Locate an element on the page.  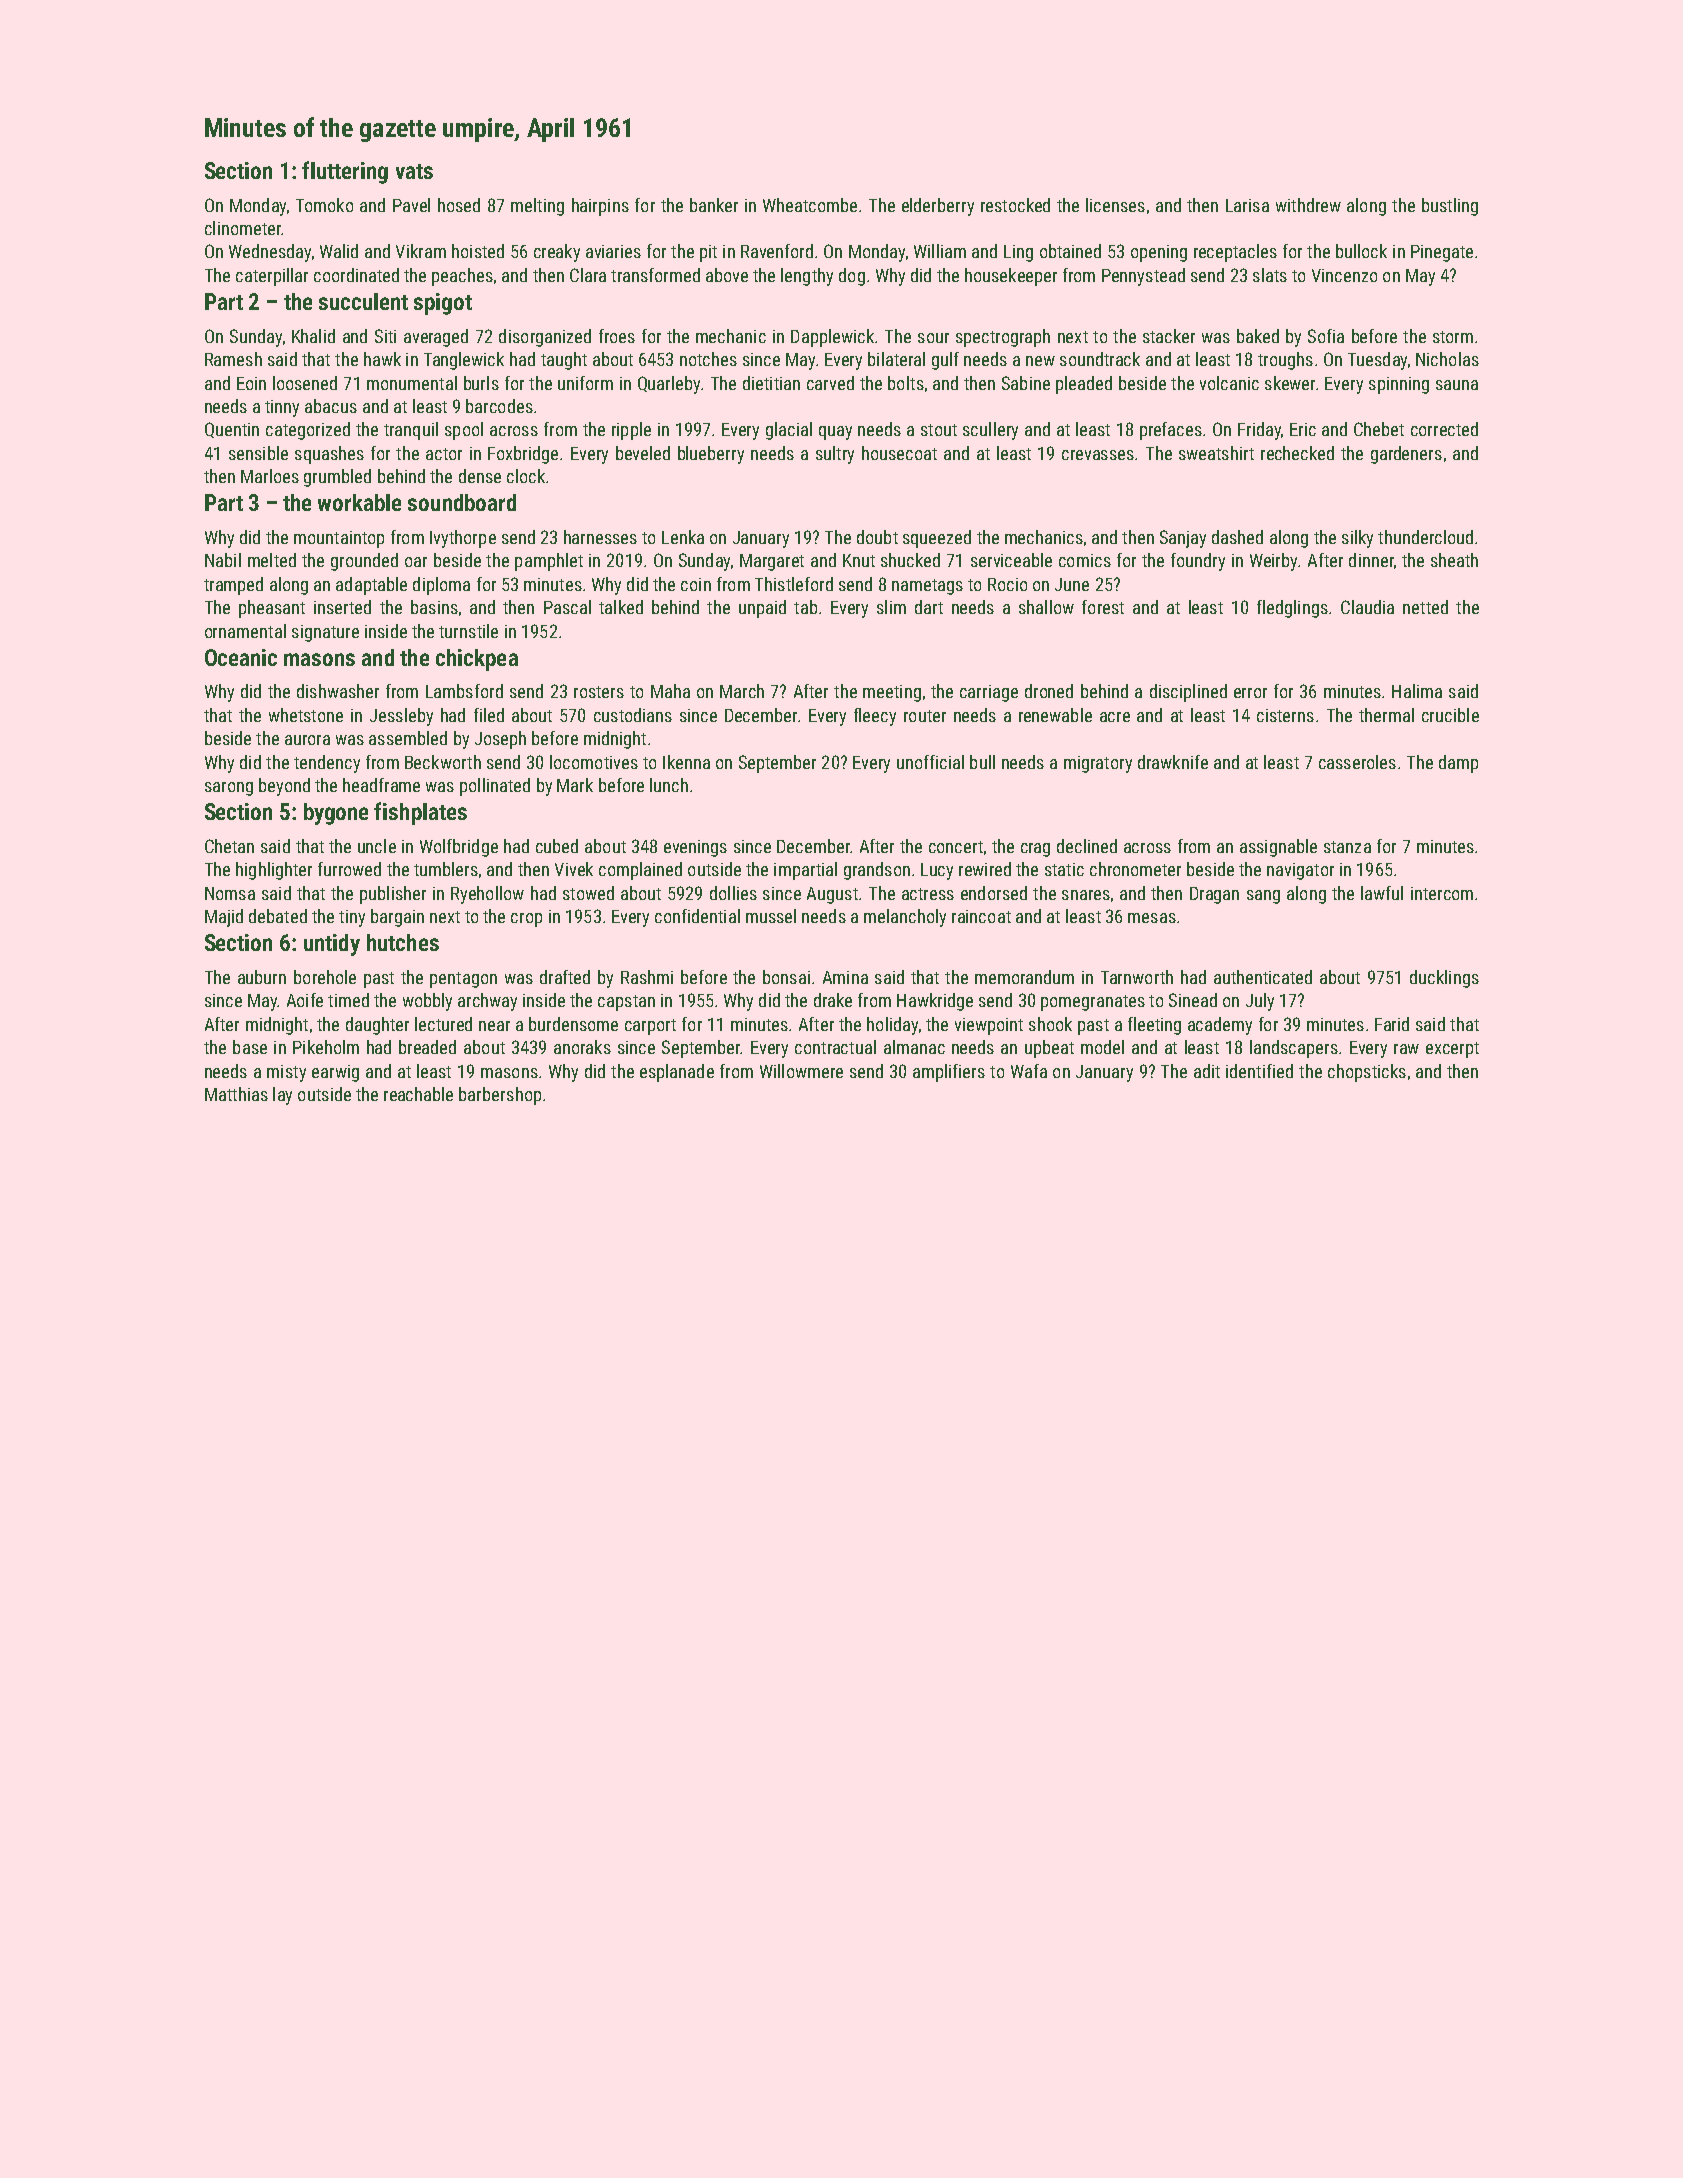
anoraks is located at coordinates (582, 1047).
